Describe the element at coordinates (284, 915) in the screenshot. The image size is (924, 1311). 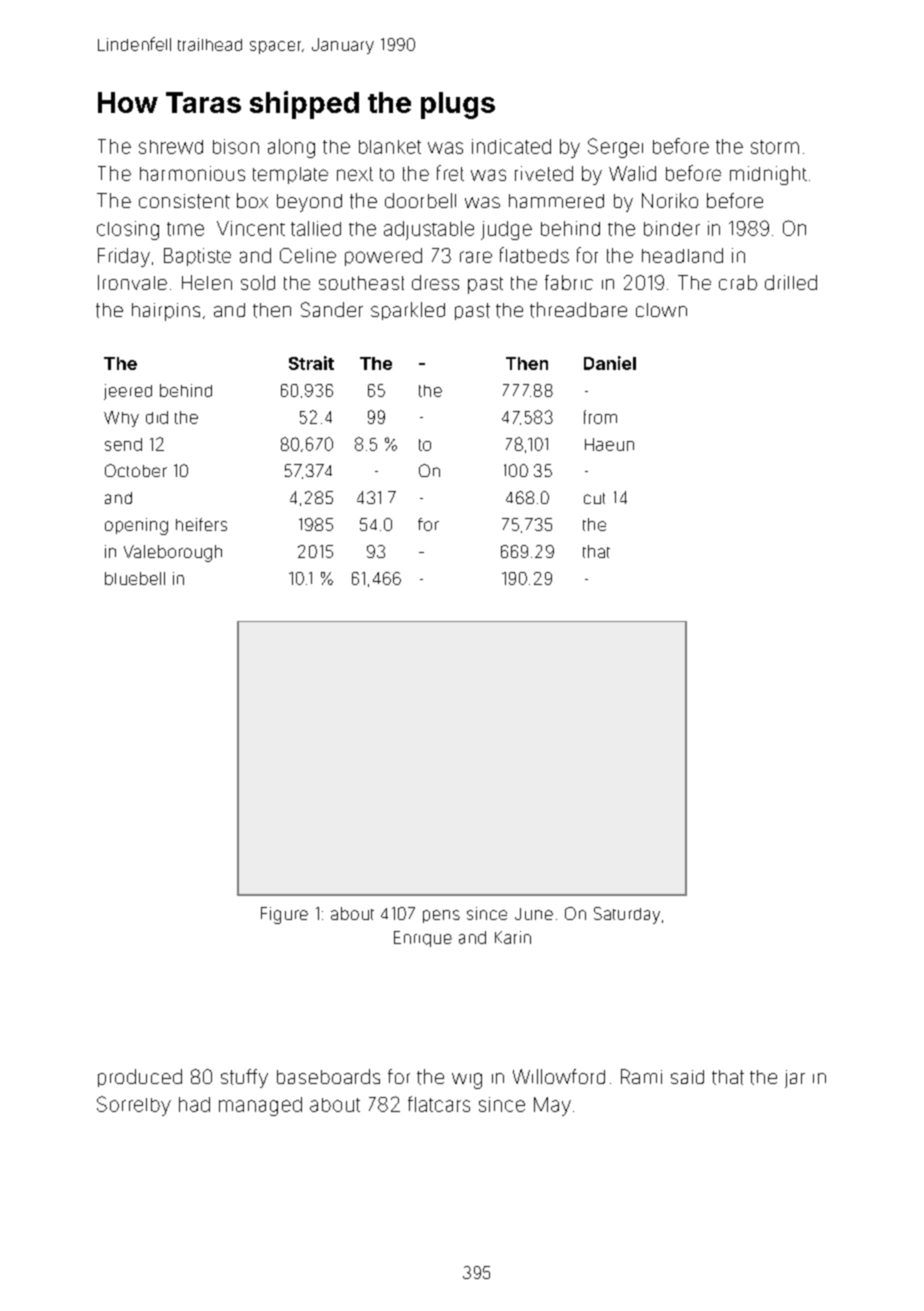
I see `Figure` at that location.
